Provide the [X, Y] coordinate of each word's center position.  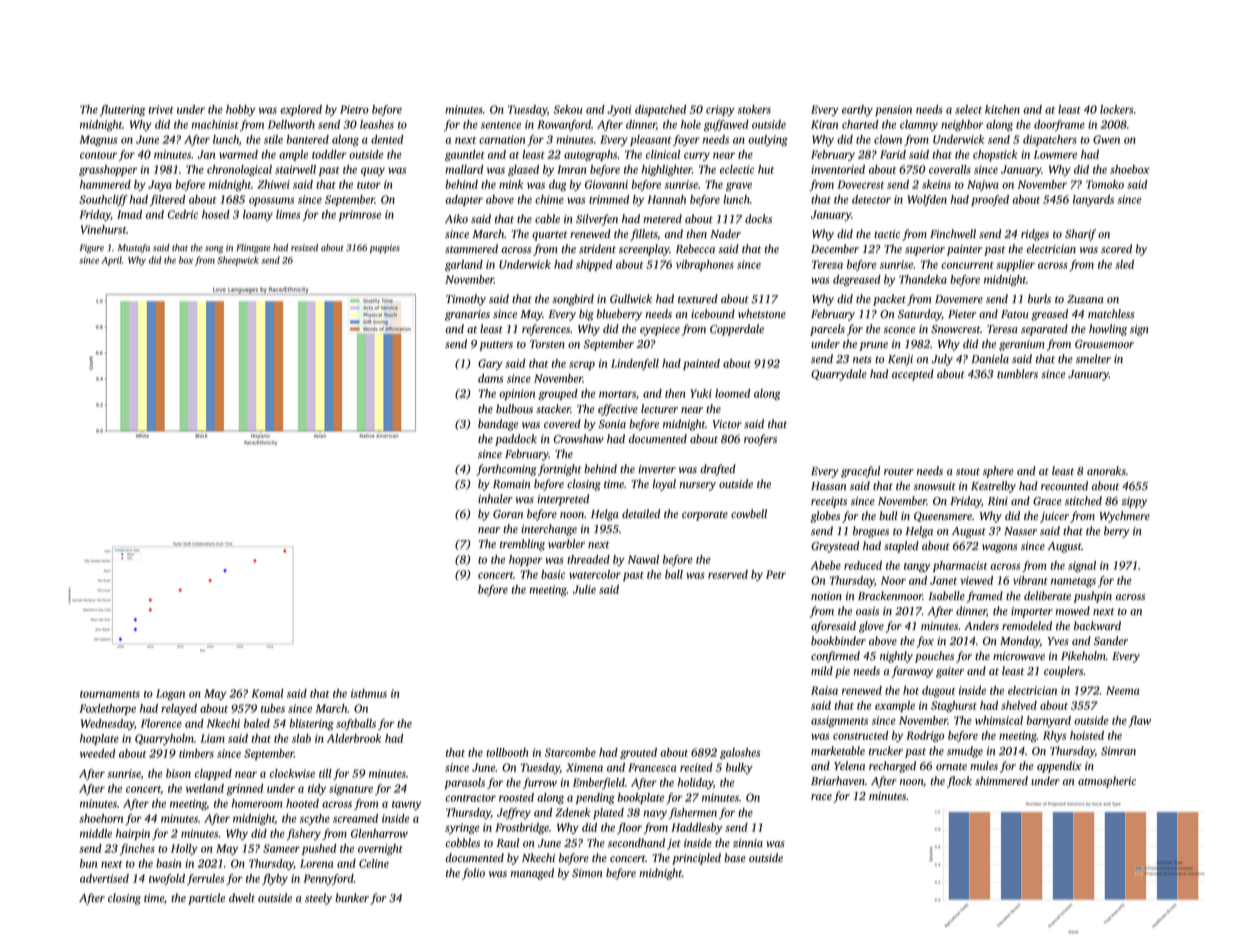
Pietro [354, 109]
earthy [857, 110]
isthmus [369, 693]
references [546, 330]
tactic [887, 234]
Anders [981, 625]
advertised [104, 878]
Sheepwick [238, 261]
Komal [268, 693]
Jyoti [619, 110]
